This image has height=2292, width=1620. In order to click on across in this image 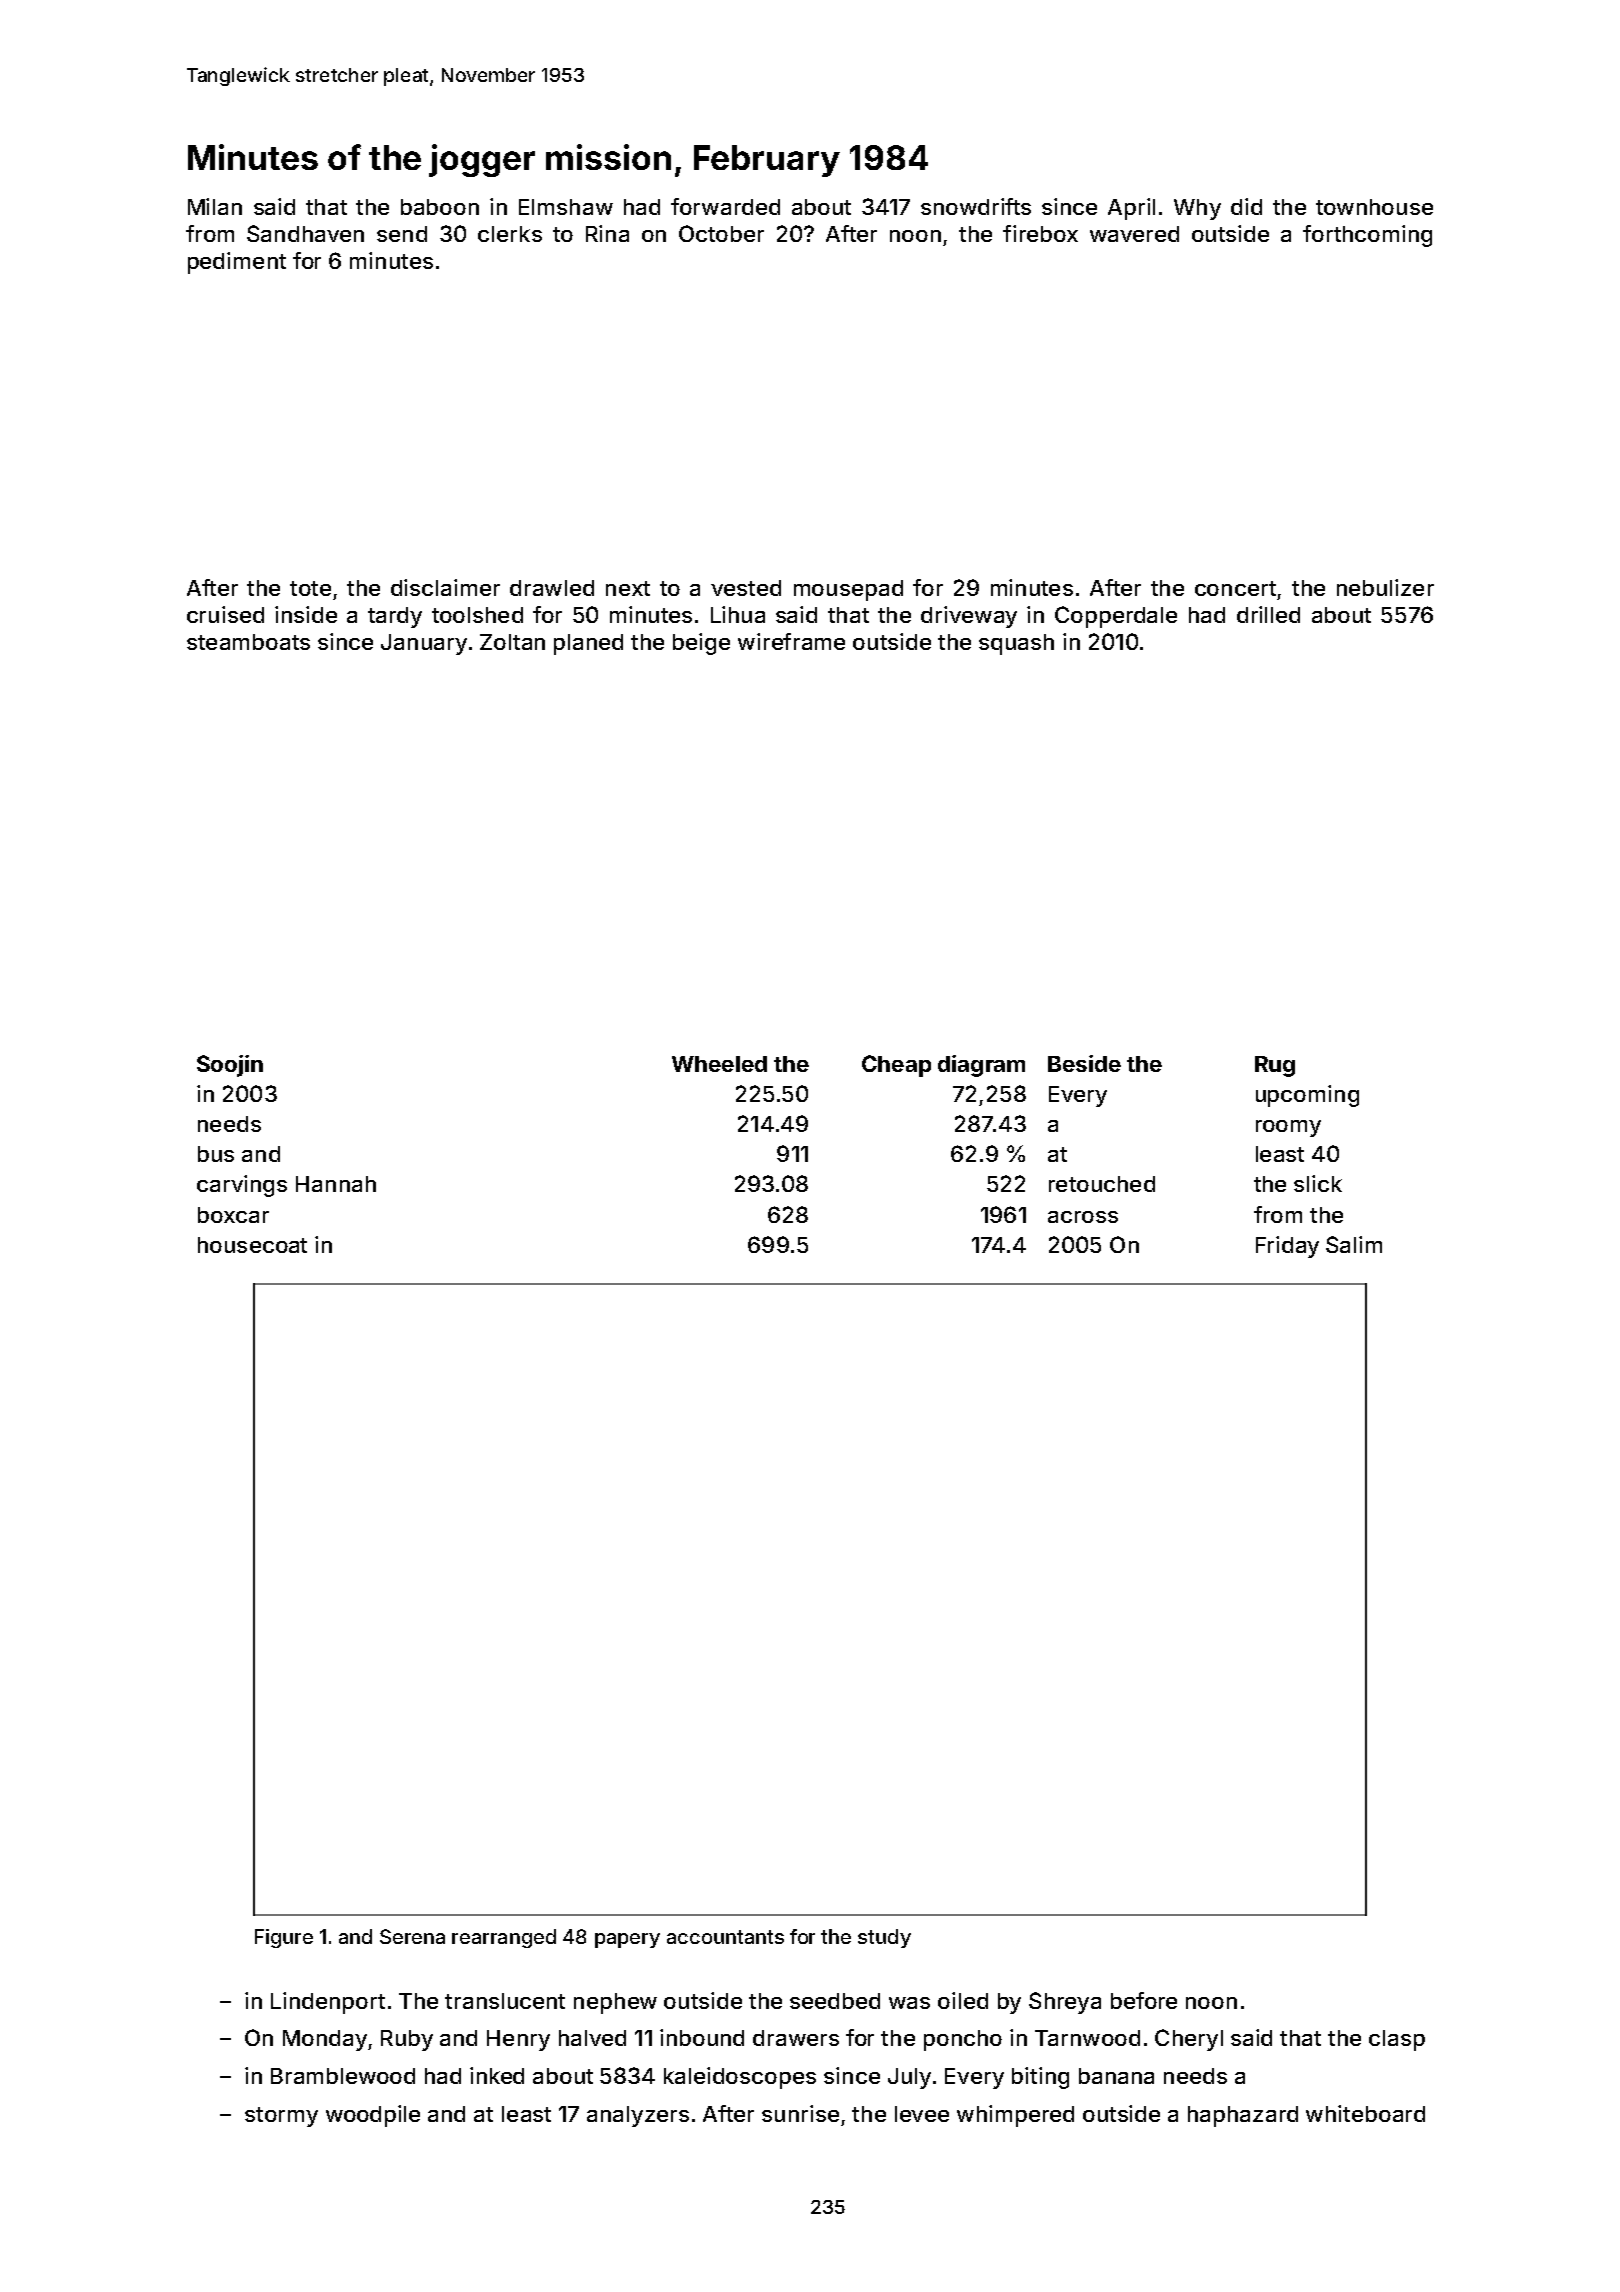, I will do `click(1083, 1217)`.
